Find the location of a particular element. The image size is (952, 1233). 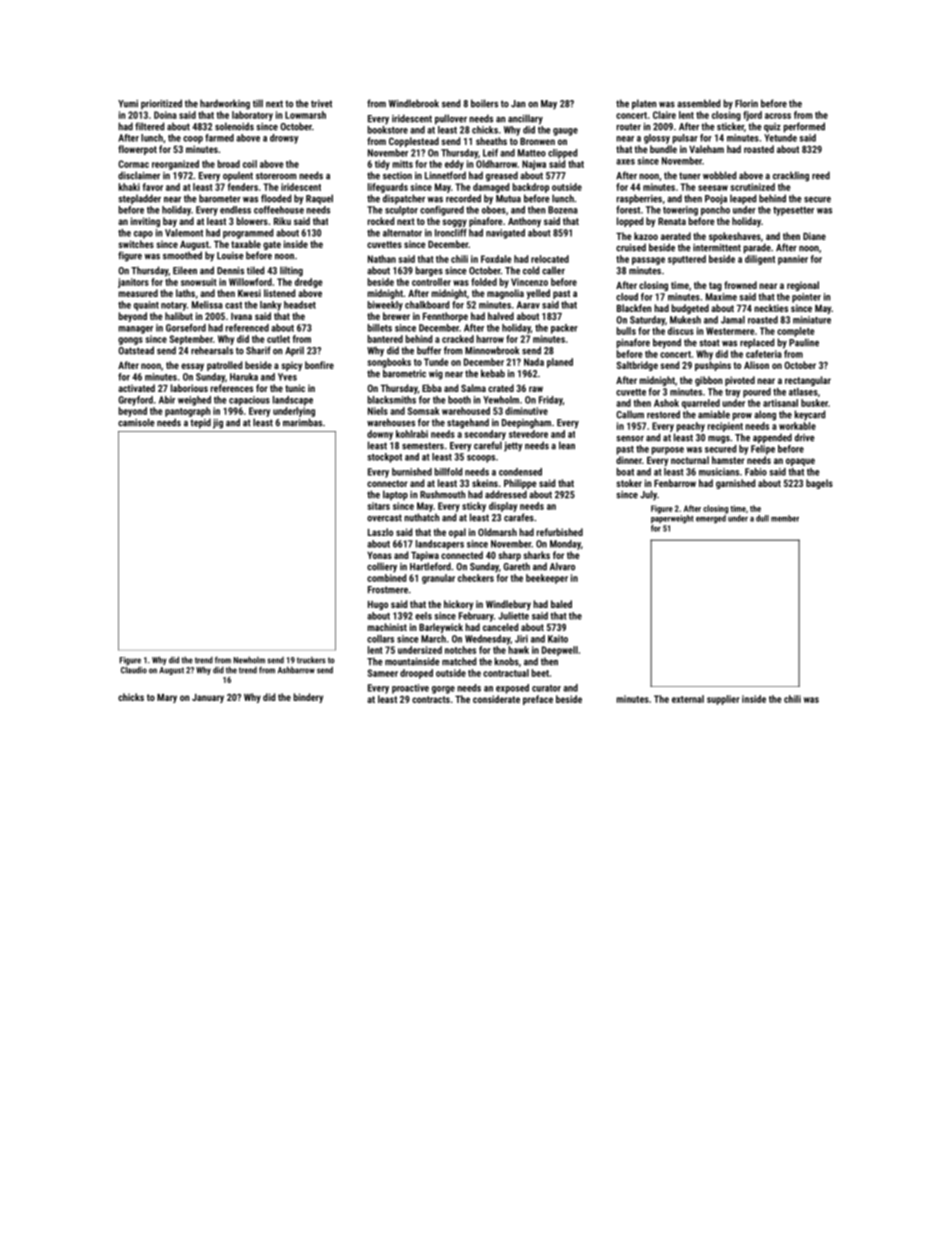

Cormac is located at coordinates (133, 164).
